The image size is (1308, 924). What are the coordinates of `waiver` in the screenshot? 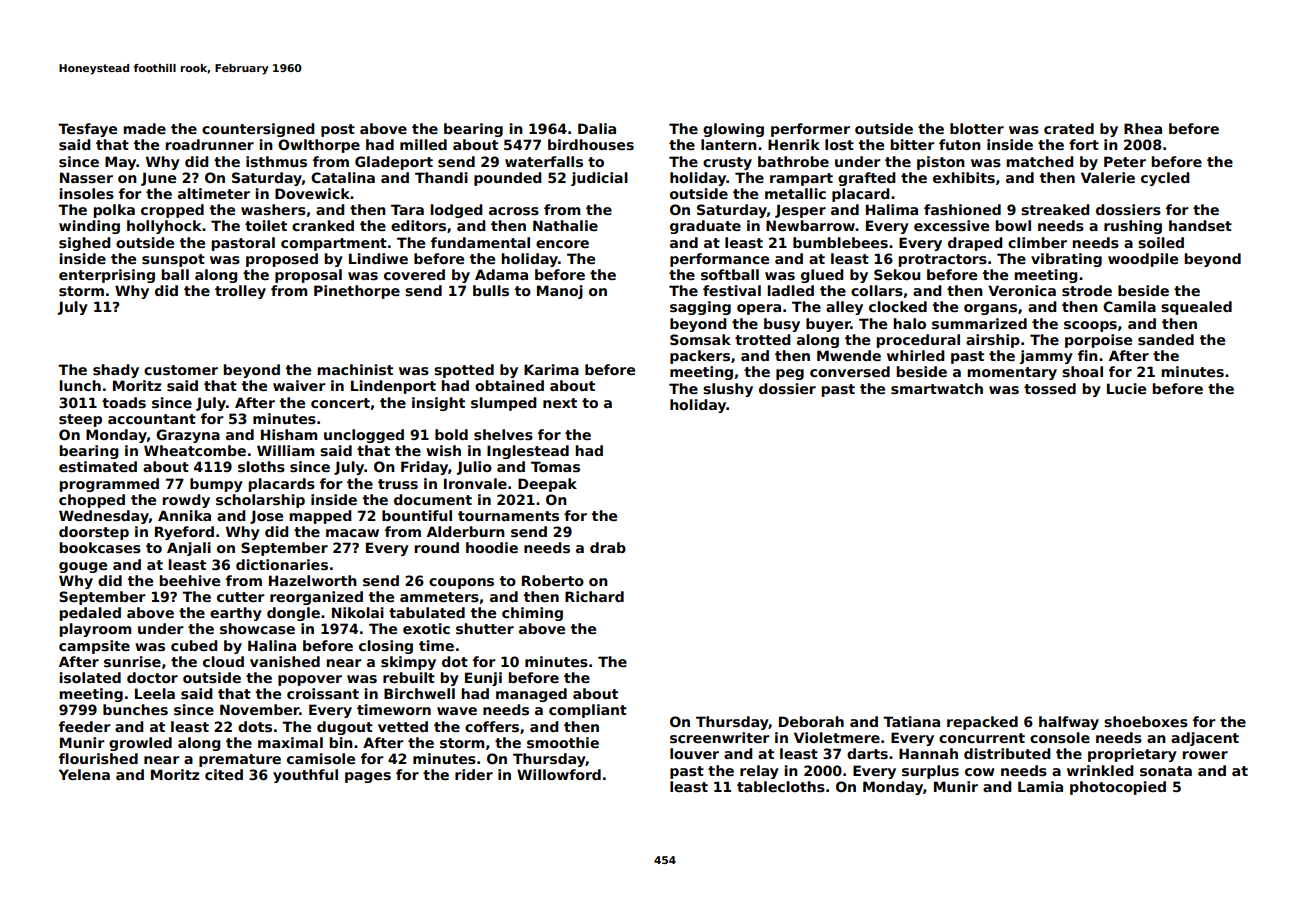 It's located at (299, 385).
